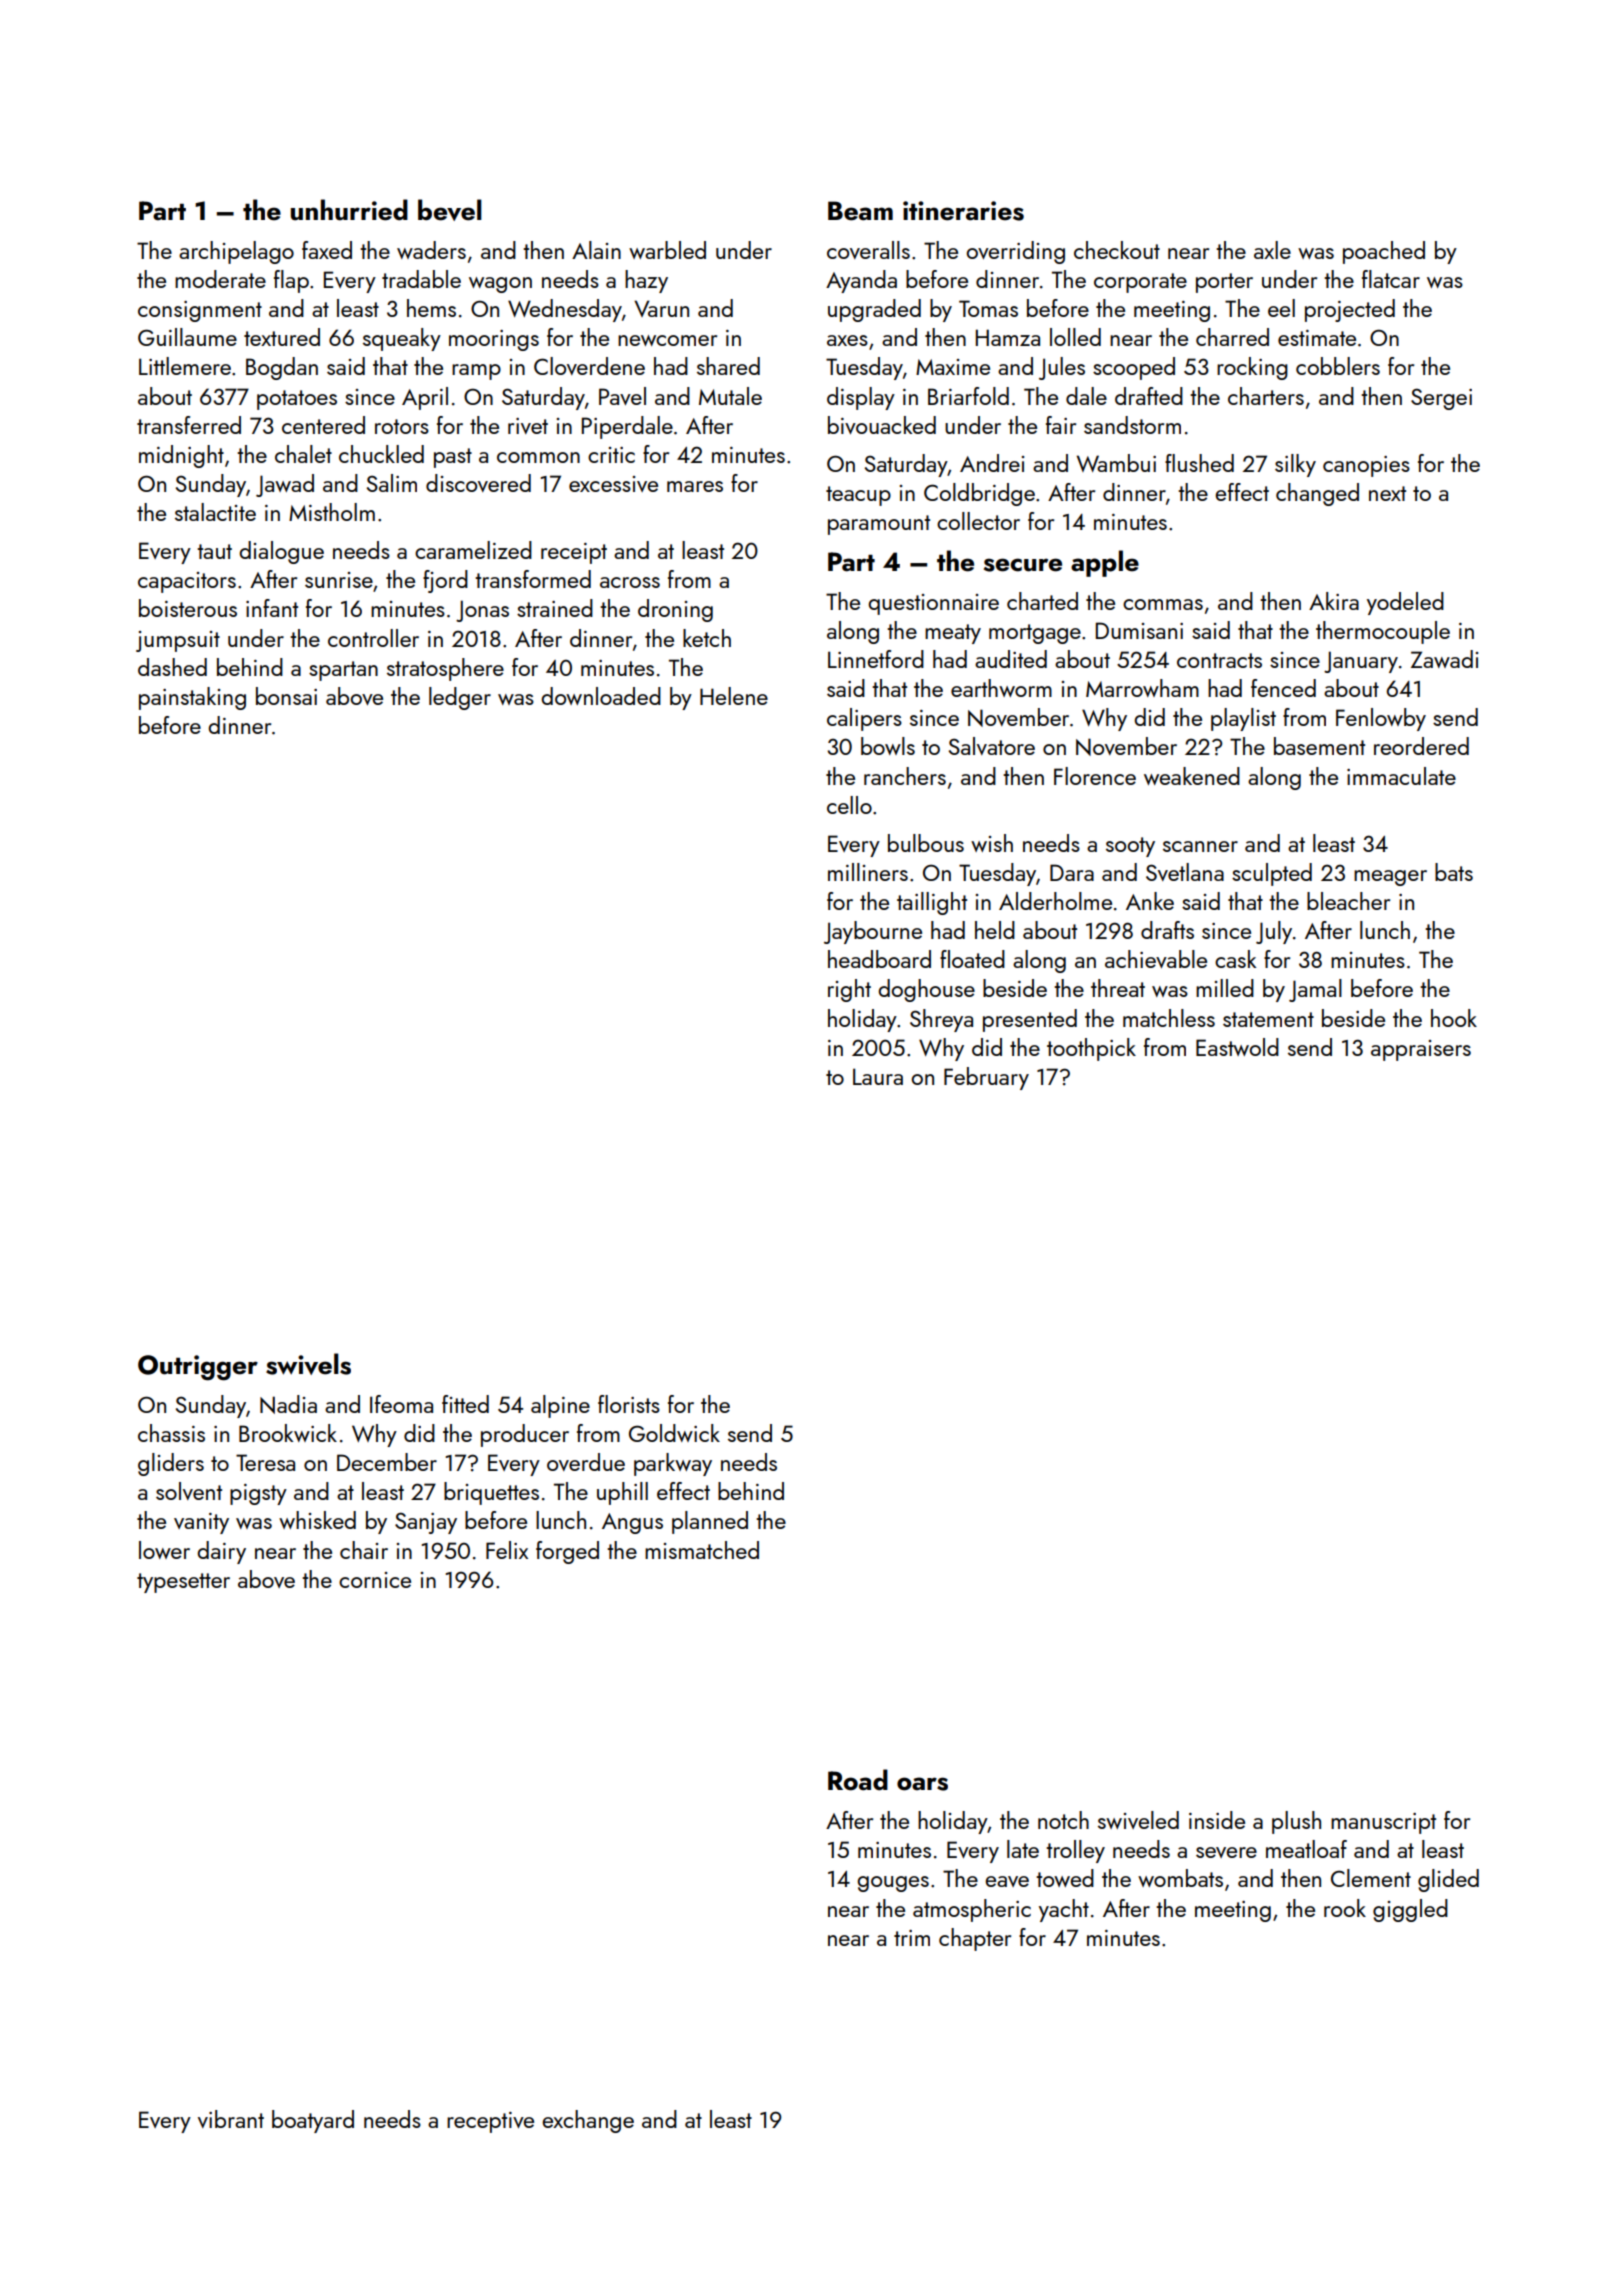 The width and height of the screenshot is (1620, 2292). Describe the element at coordinates (893, 1884) in the screenshot. I see `gouges` at that location.
